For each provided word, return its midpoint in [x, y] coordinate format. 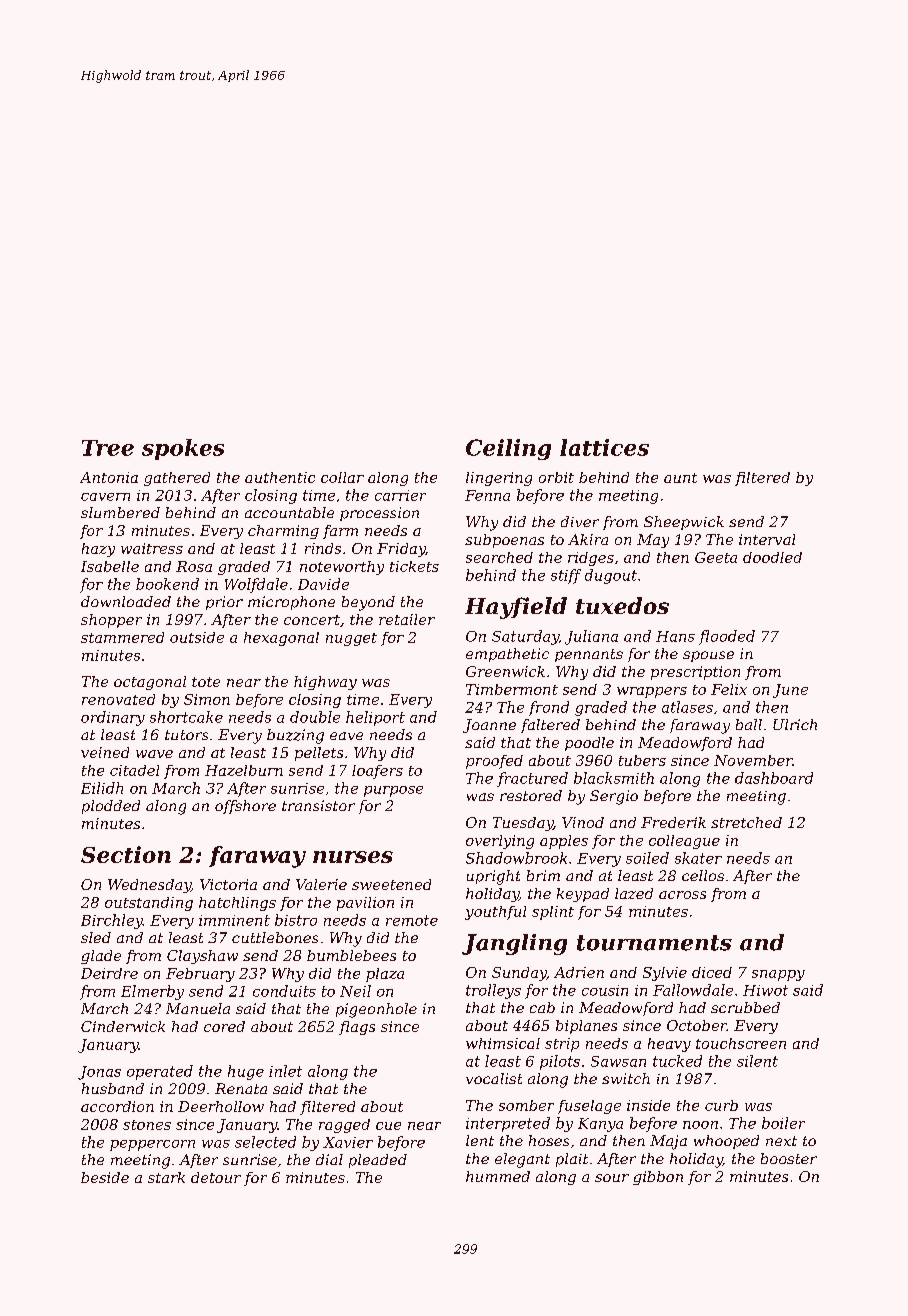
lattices [604, 447]
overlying [500, 842]
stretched [746, 822]
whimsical [503, 1043]
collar [342, 477]
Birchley [112, 921]
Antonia [109, 477]
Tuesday [523, 824]
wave [154, 754]
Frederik [673, 822]
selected [265, 1142]
